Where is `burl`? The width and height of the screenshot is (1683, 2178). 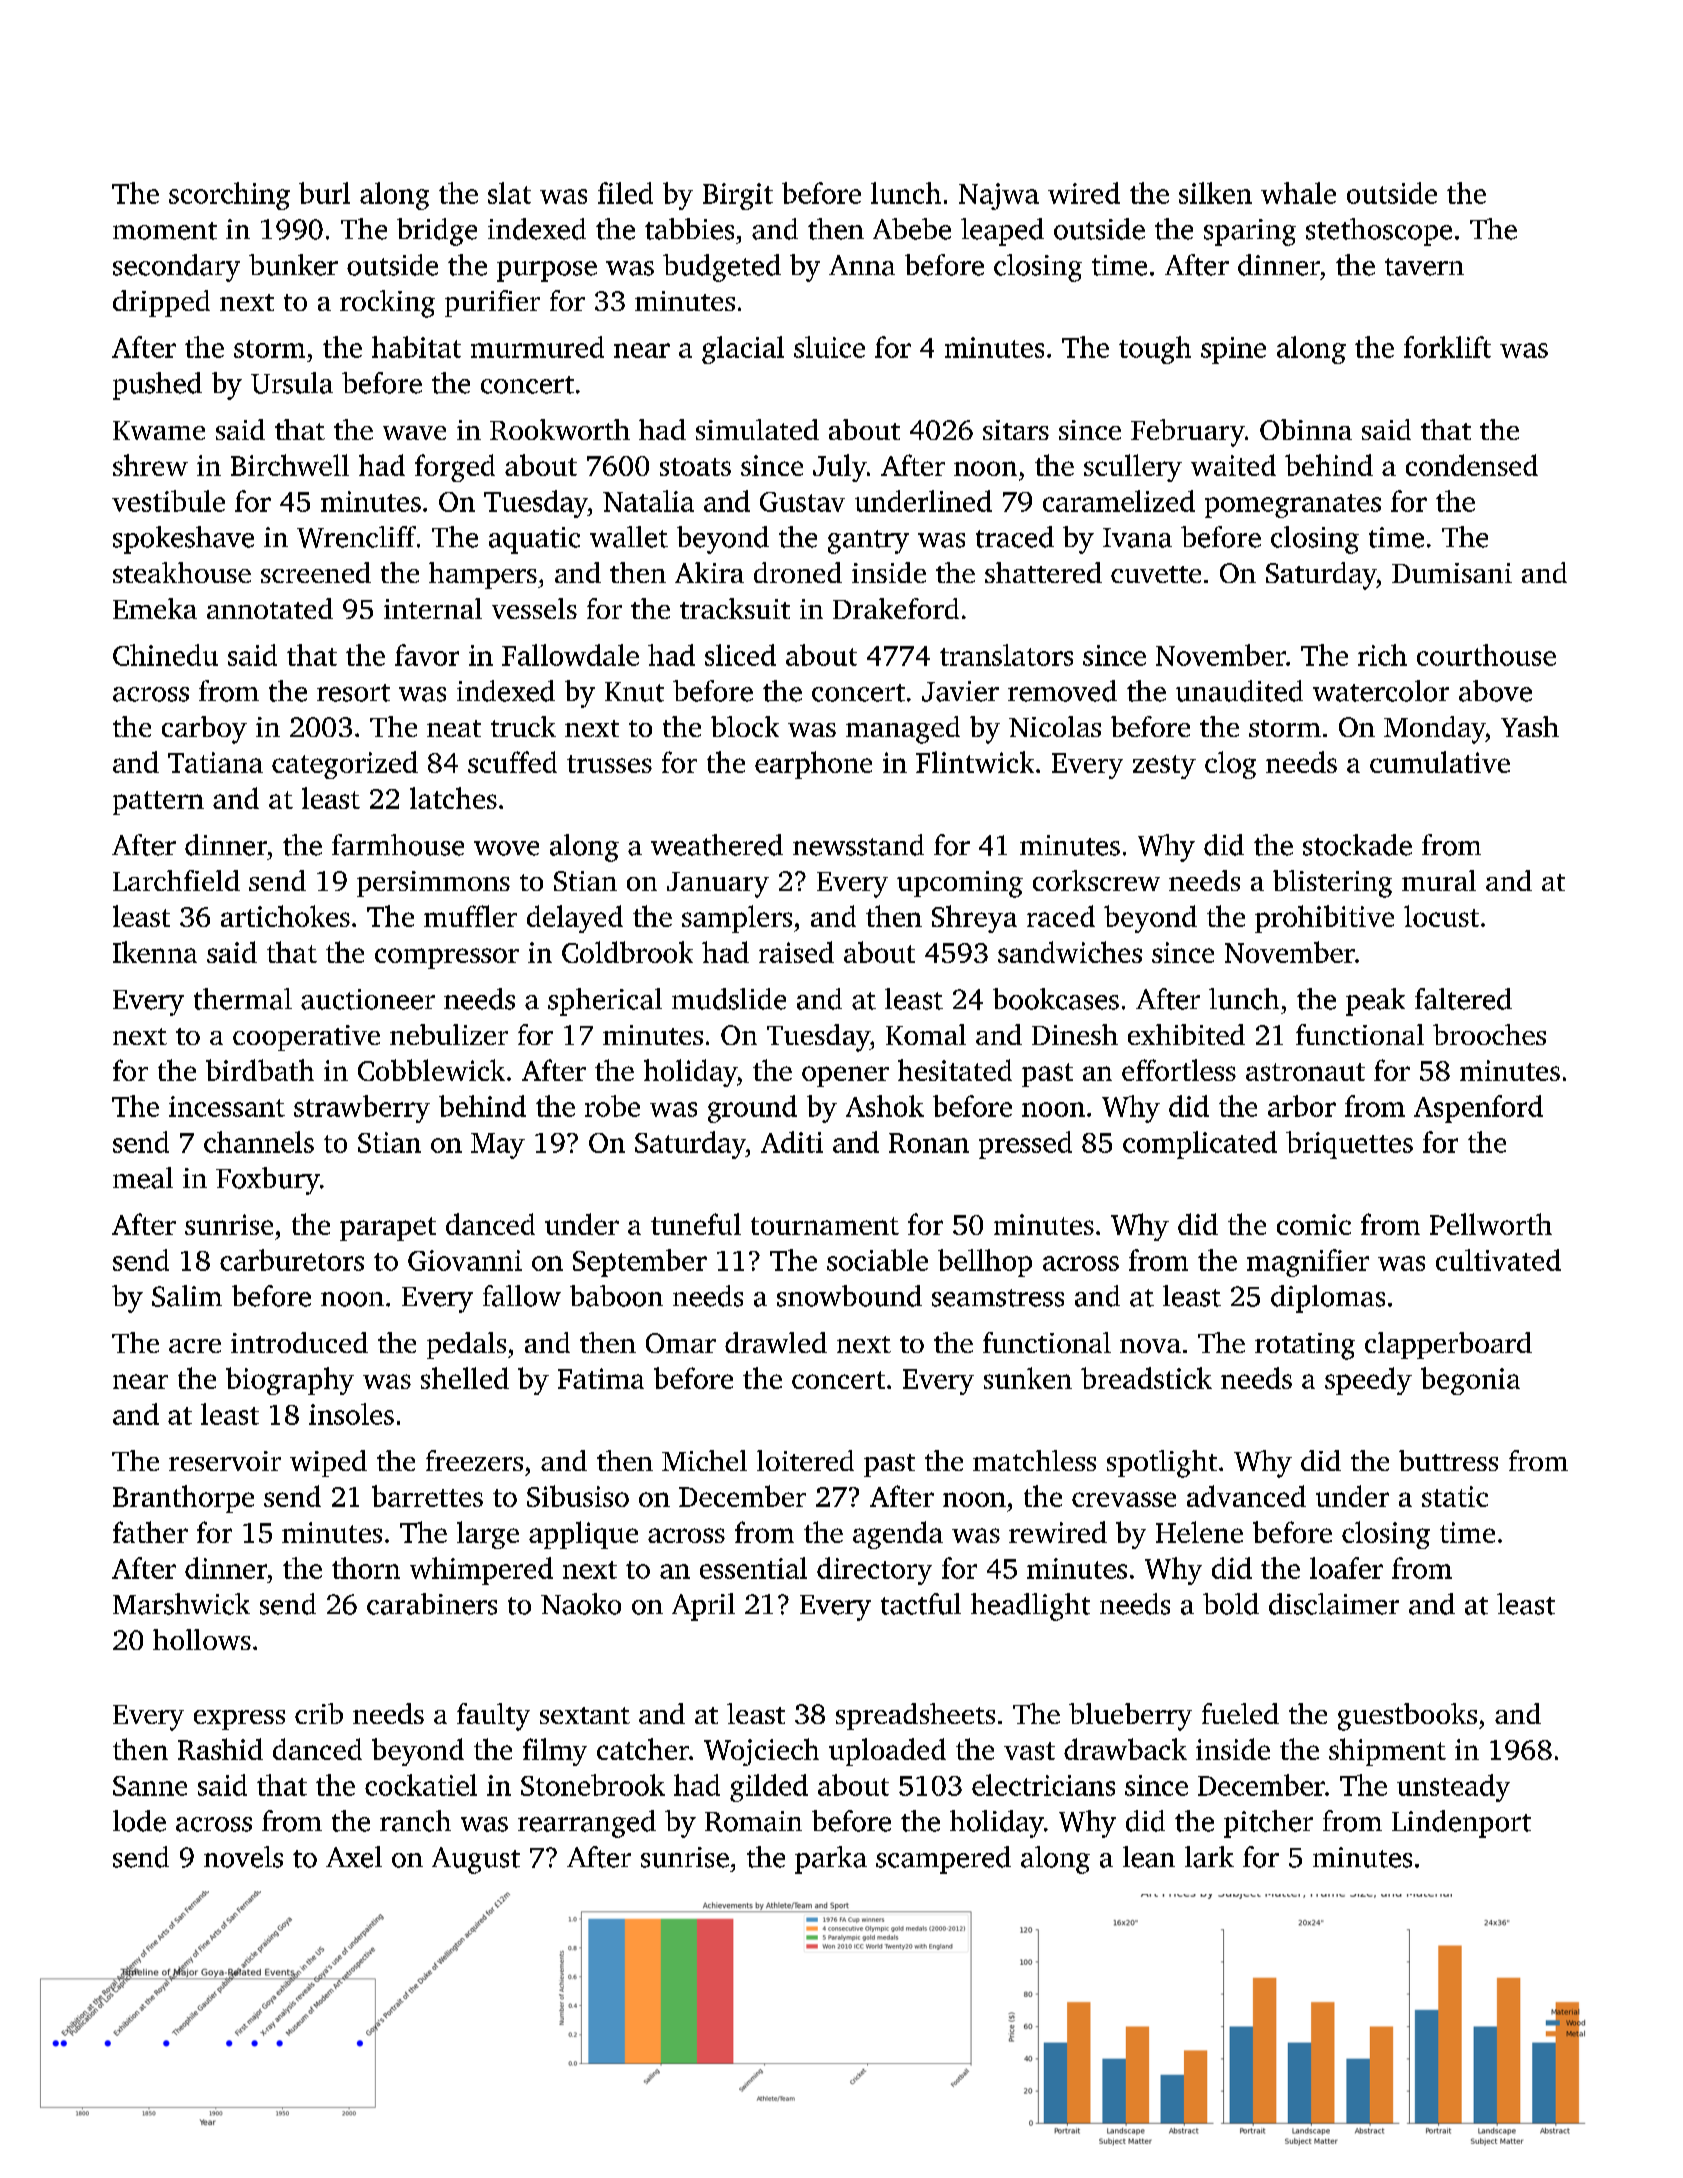
burl is located at coordinates (324, 193).
